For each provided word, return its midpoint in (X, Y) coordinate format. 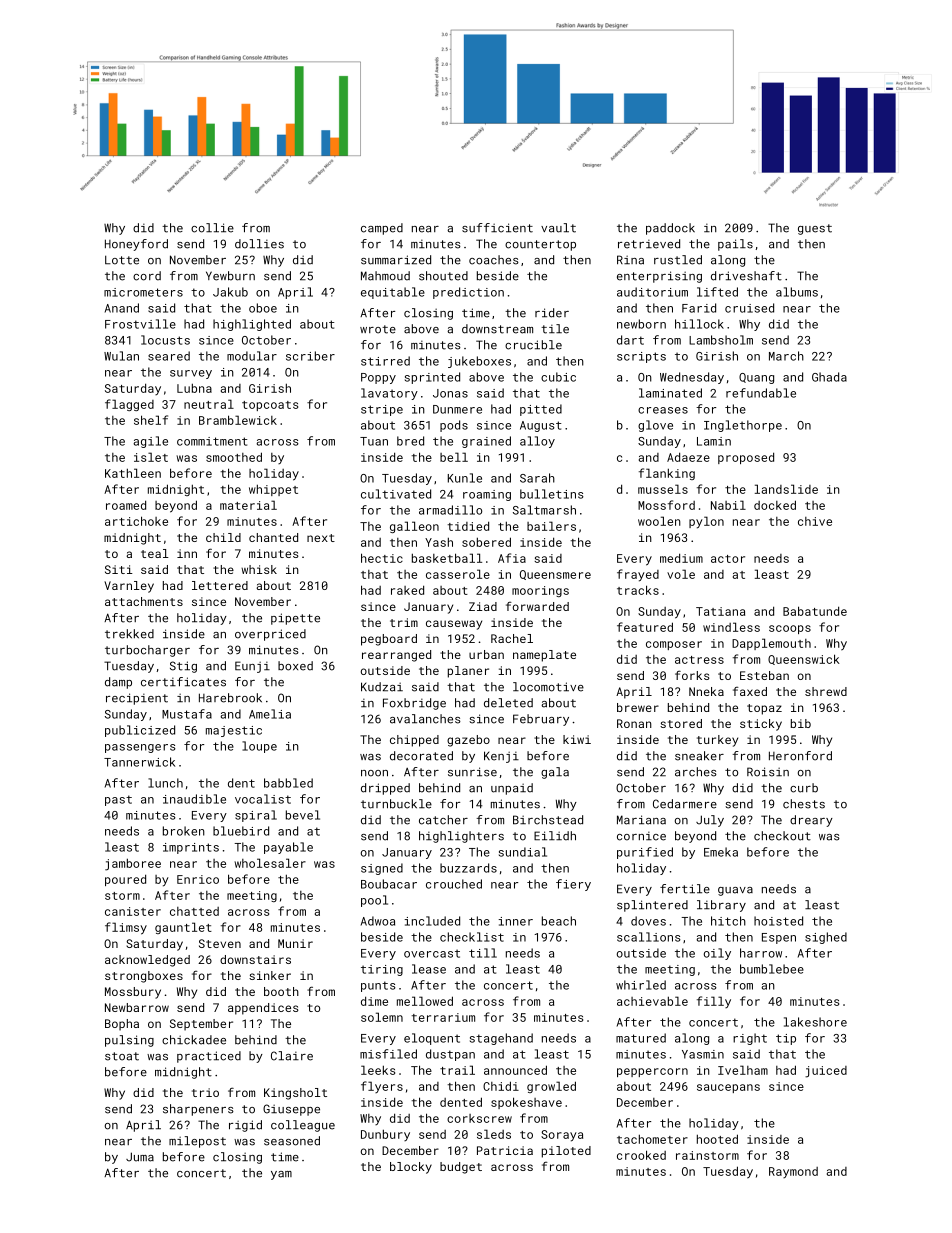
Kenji (501, 757)
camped (382, 229)
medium (681, 558)
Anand (122, 308)
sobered (486, 542)
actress (699, 660)
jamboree (133, 864)
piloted (566, 1152)
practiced (209, 1057)
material (248, 505)
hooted (717, 1139)
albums (797, 292)
